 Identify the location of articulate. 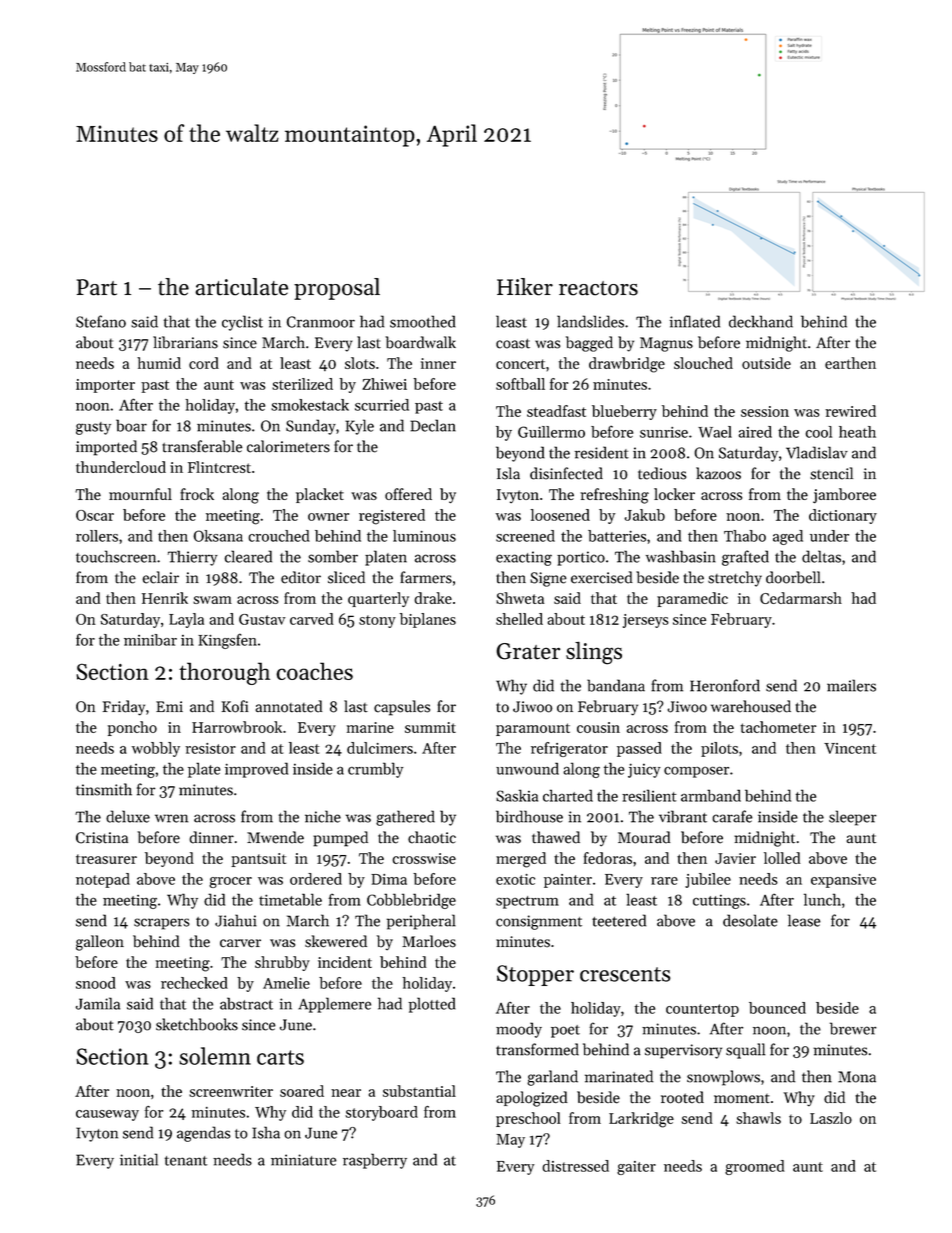
(241, 287).
